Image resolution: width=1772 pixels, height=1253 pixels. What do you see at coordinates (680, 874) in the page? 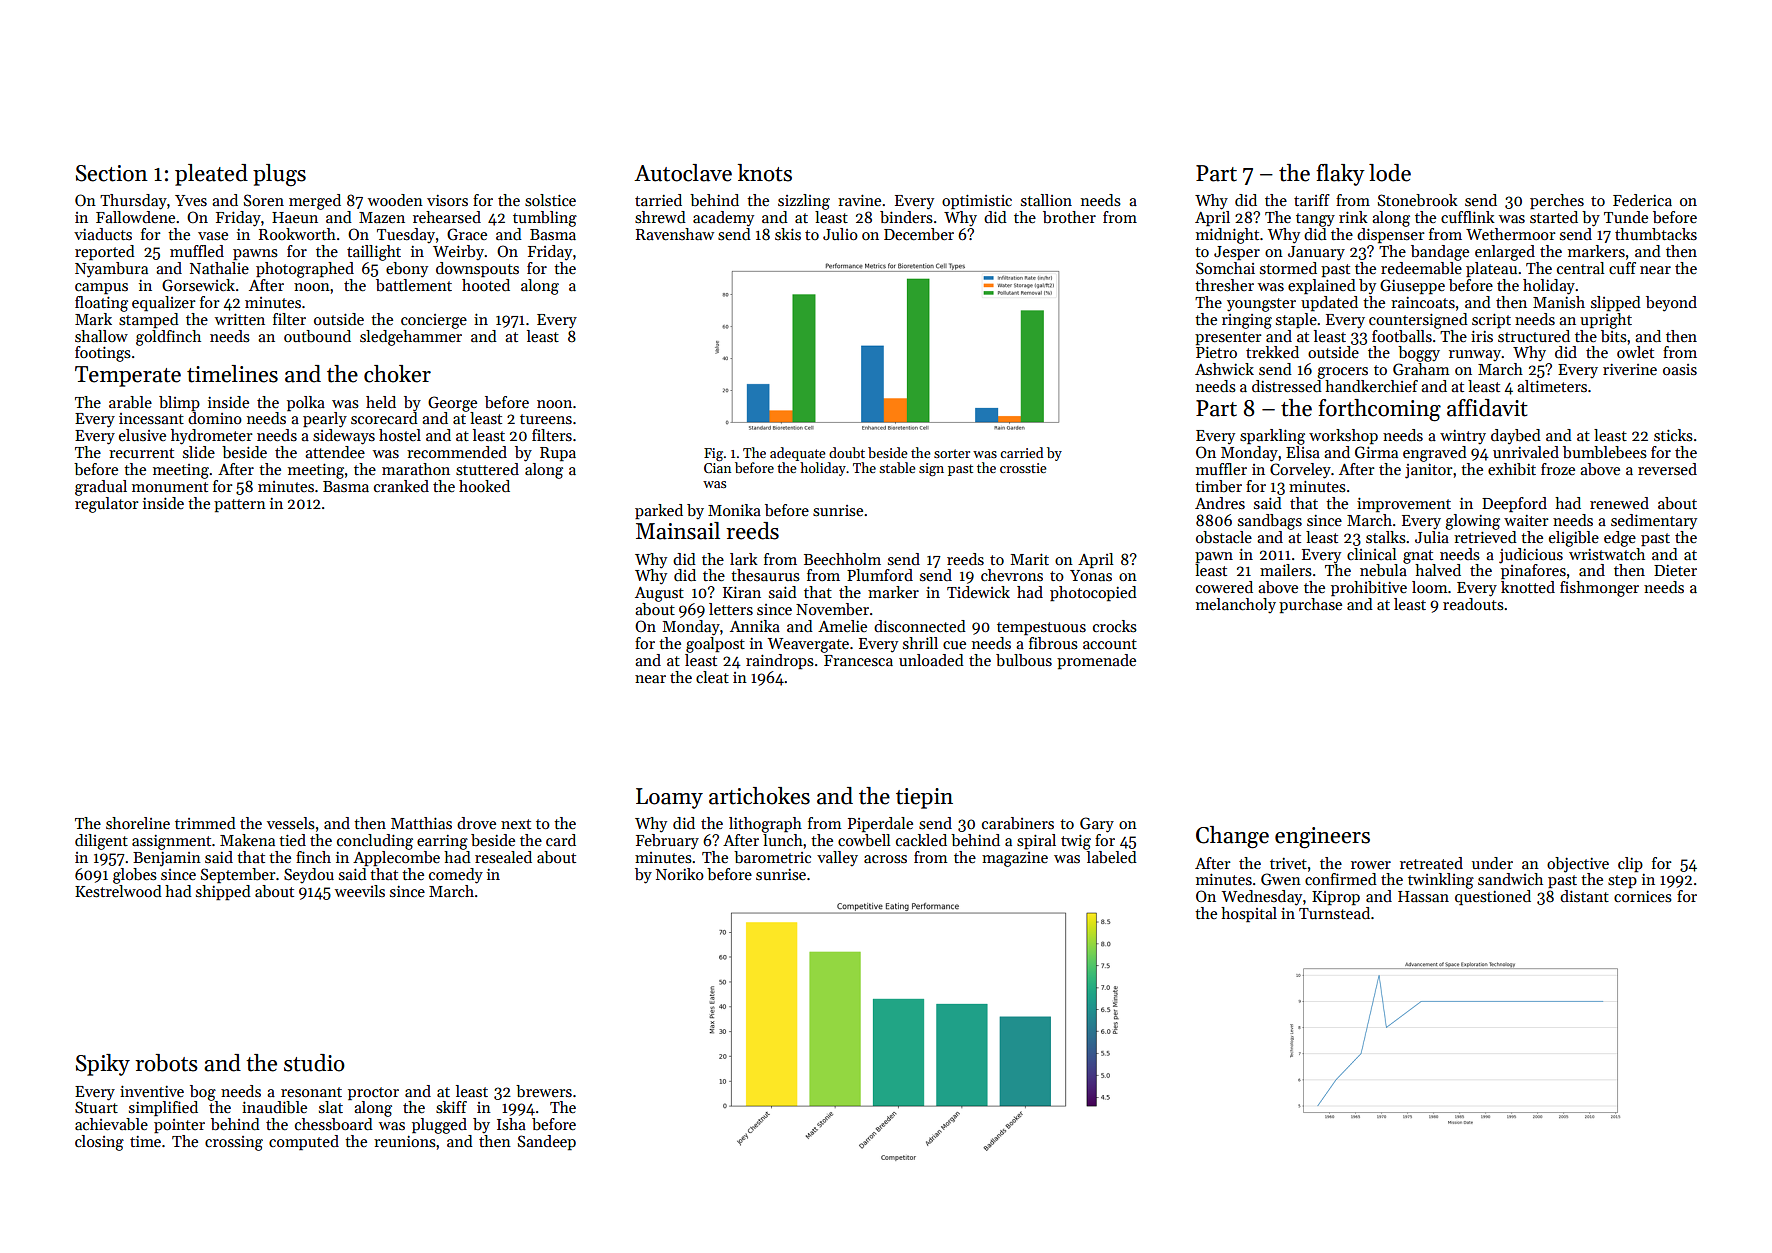
I see `Noriko` at bounding box center [680, 874].
